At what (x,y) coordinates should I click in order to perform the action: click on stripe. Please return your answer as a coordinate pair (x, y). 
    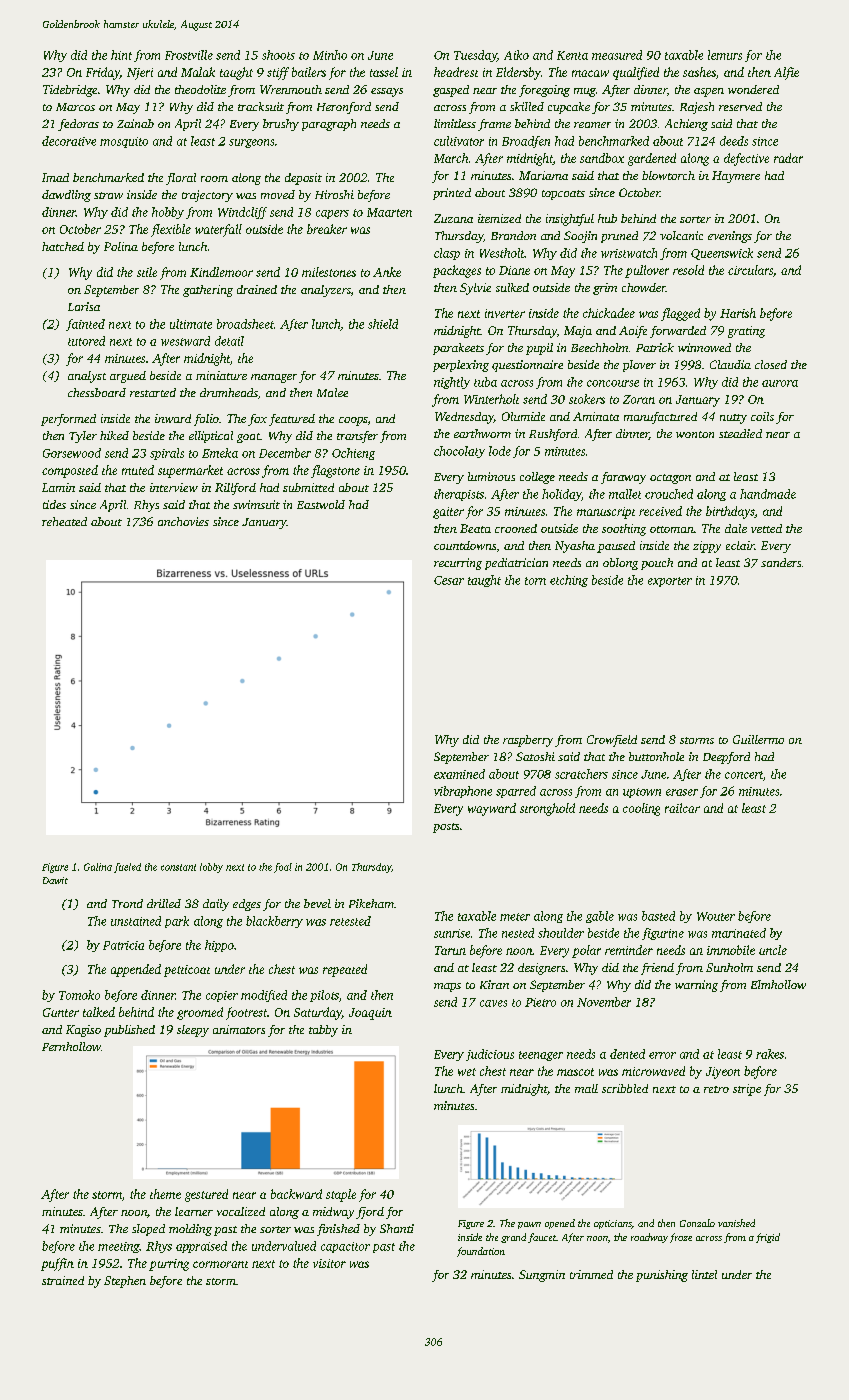
    Looking at the image, I should click on (747, 1090).
